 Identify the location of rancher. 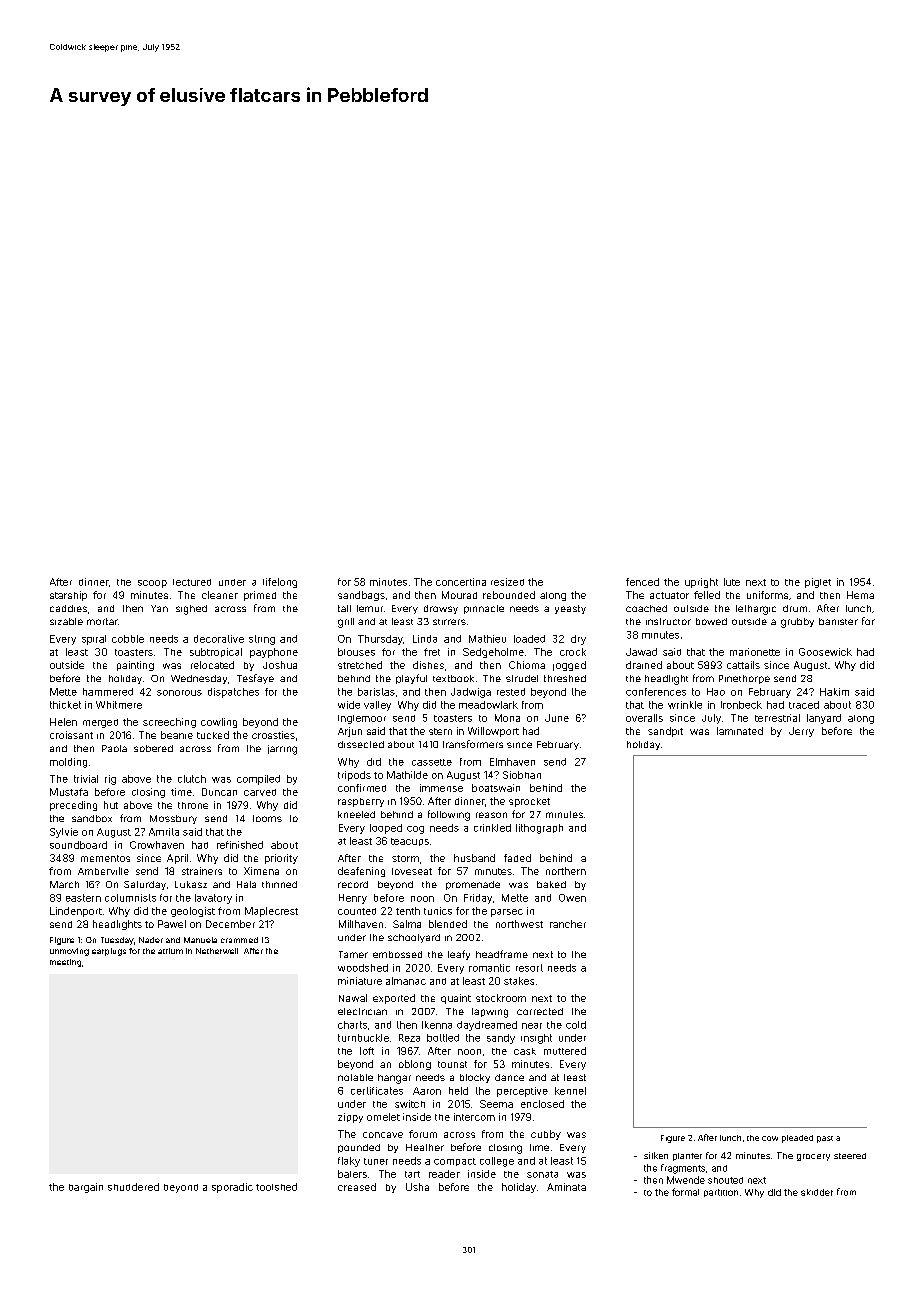
(568, 924).
